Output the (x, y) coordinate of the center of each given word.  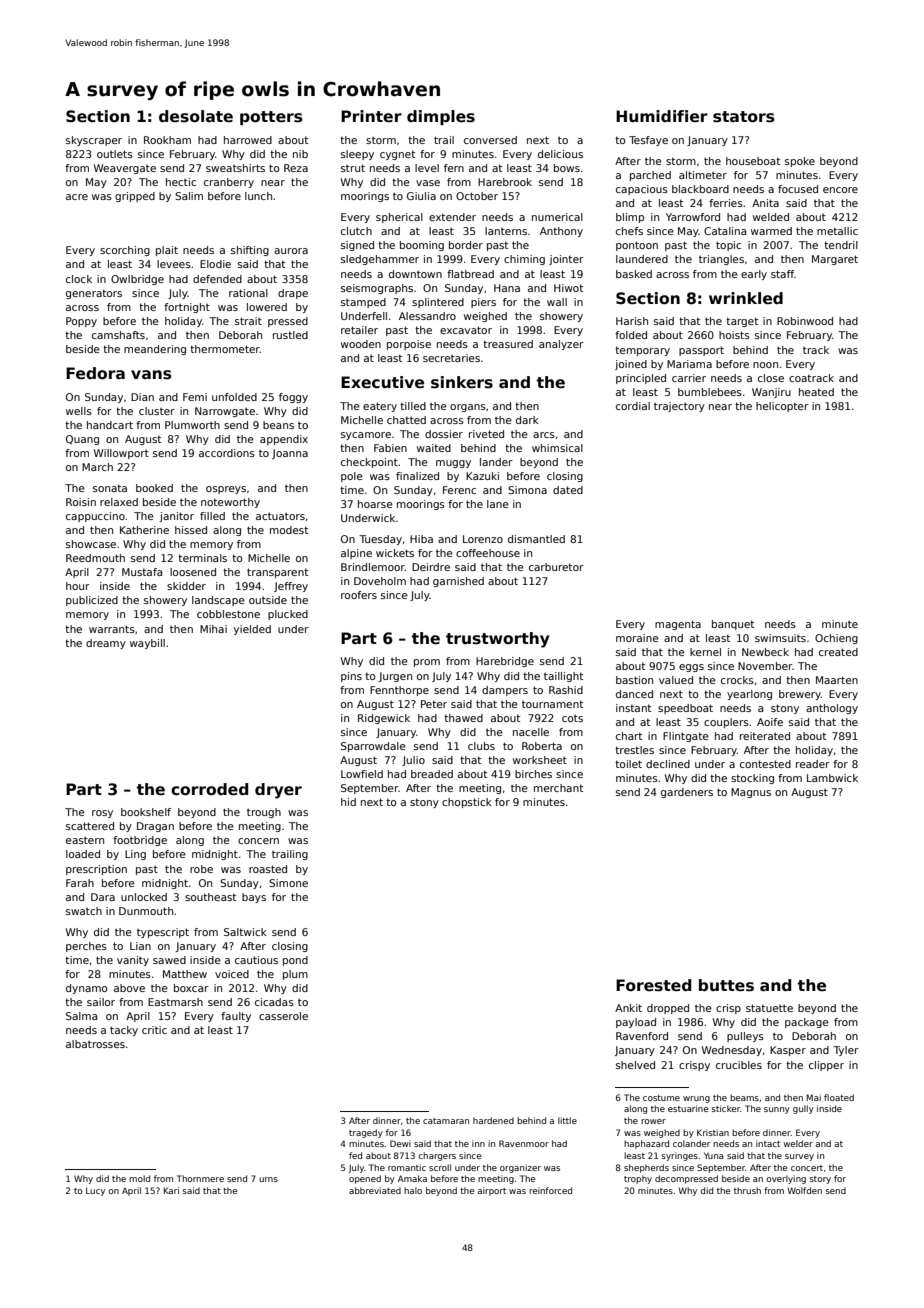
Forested (653, 985)
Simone (288, 883)
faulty (236, 1017)
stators (743, 117)
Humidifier (662, 116)
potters (271, 118)
